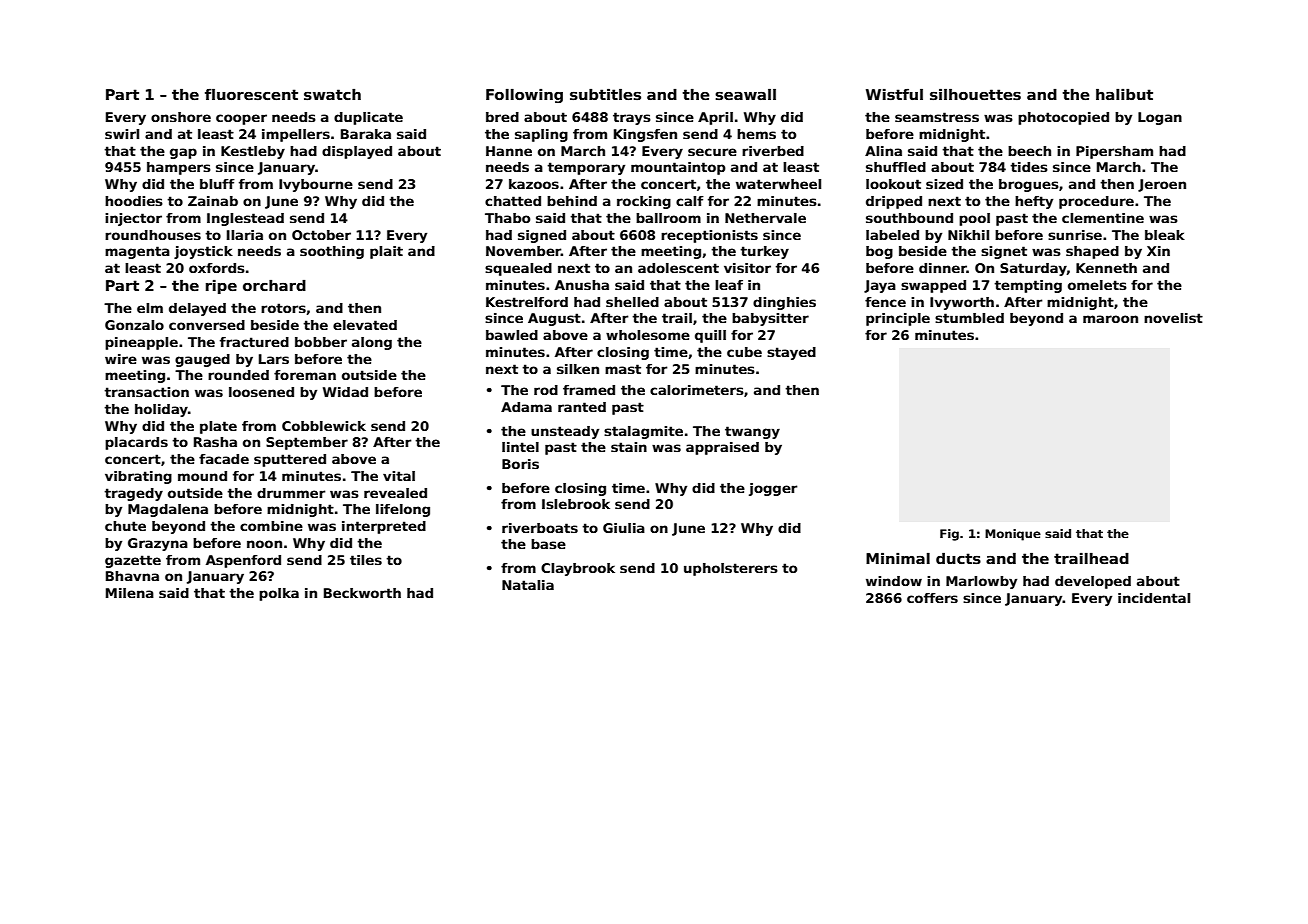 Image resolution: width=1308 pixels, height=924 pixels. I want to click on fluorescent, so click(251, 94).
